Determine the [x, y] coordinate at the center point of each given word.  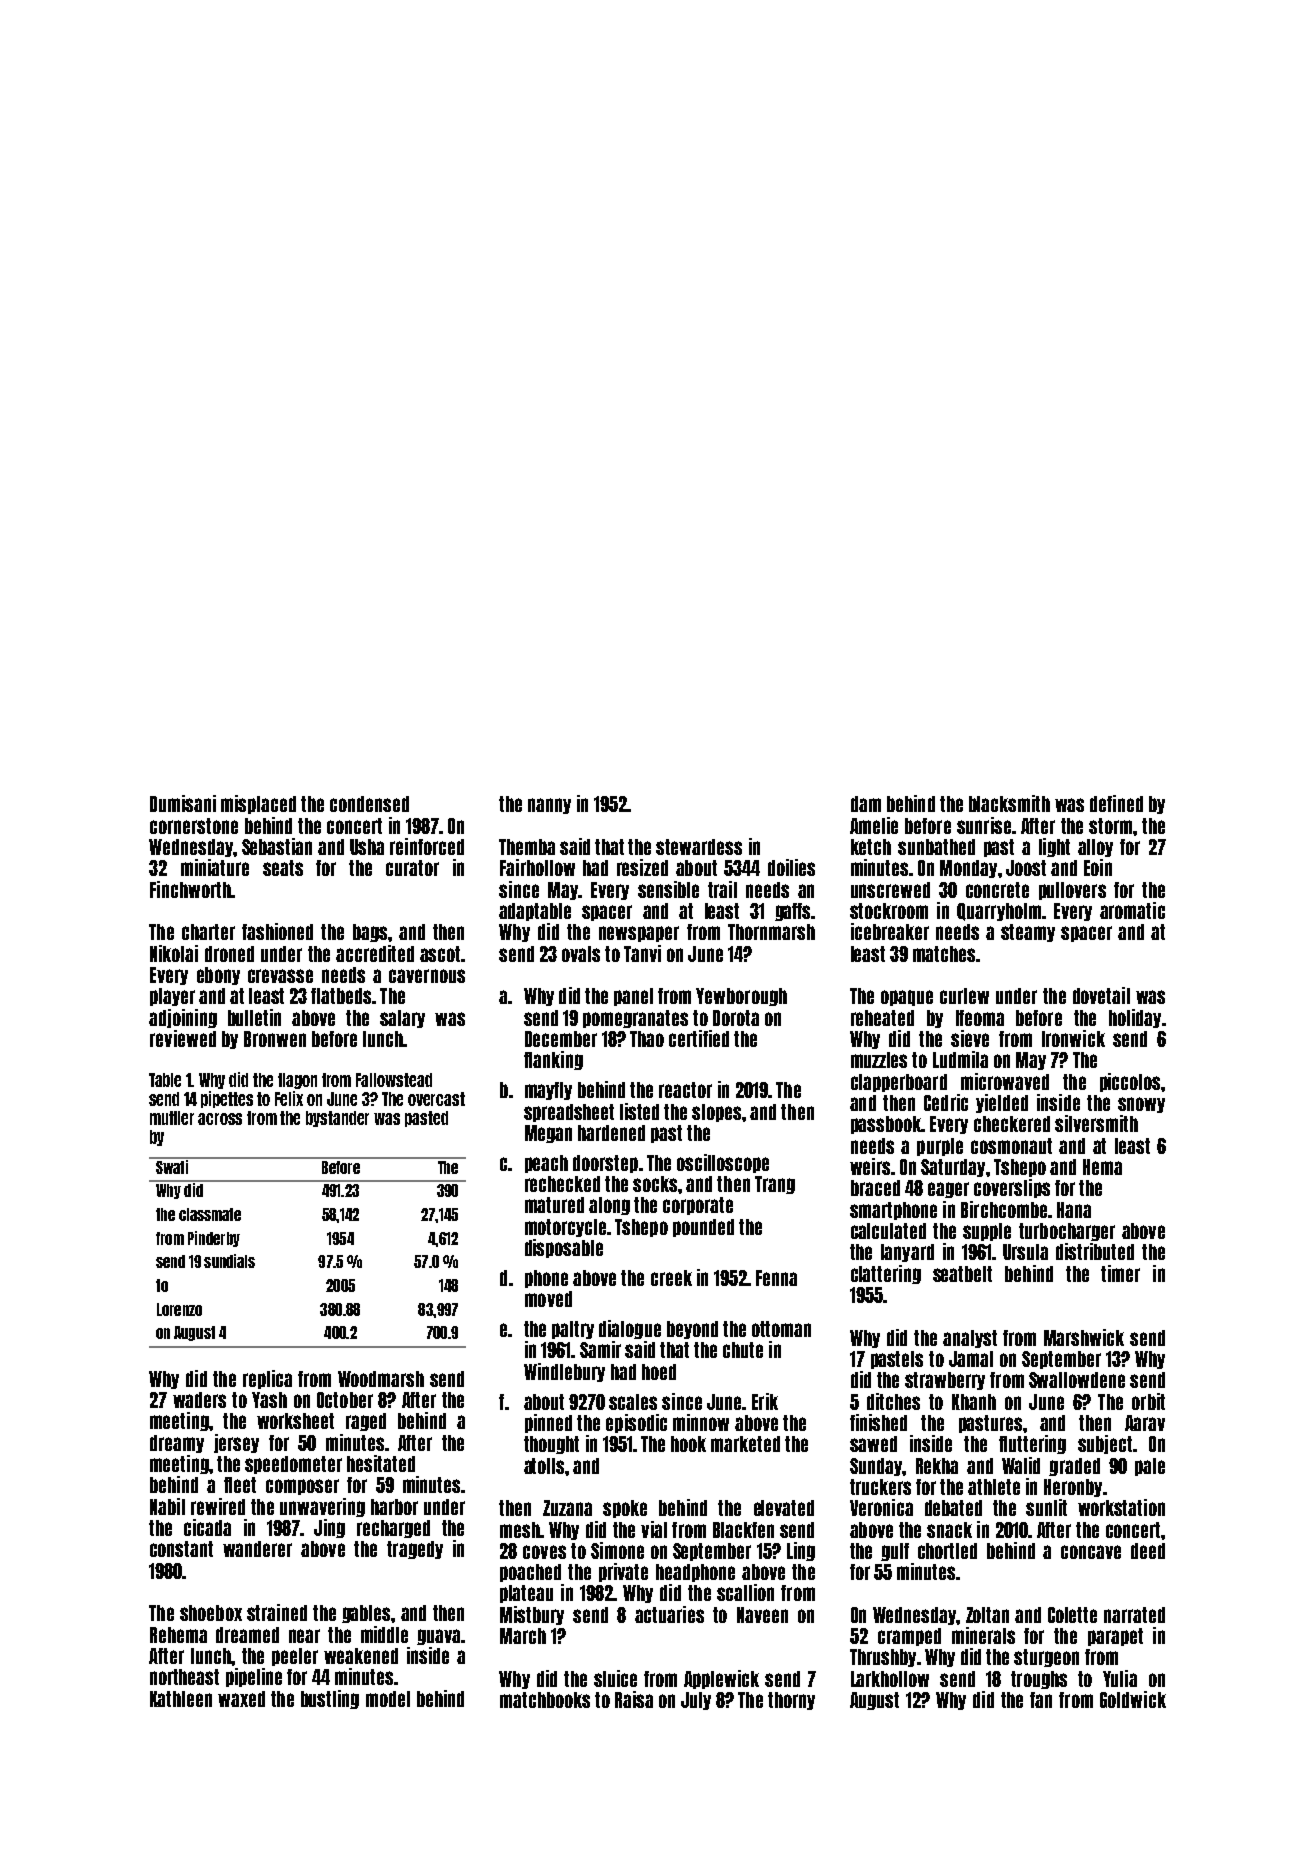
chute [743, 1350]
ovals [581, 954]
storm [1110, 826]
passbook [886, 1125]
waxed [241, 1699]
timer [1120, 1273]
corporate [698, 1206]
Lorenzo [179, 1309]
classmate [210, 1214]
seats [283, 868]
